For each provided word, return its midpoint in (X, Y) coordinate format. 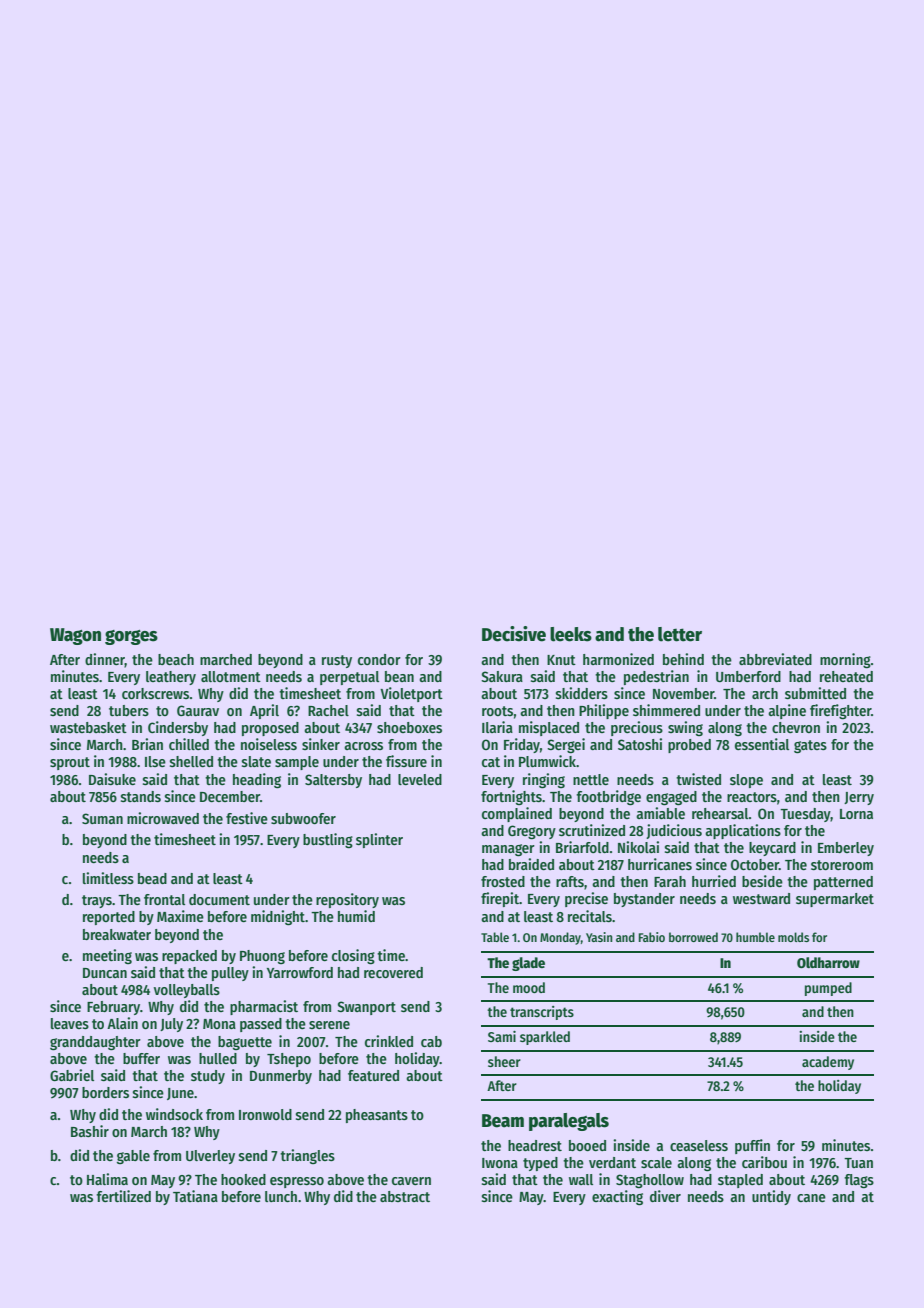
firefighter (840, 711)
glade (528, 964)
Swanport (366, 1008)
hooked (243, 1179)
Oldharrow (828, 962)
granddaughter (95, 1043)
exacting (617, 1198)
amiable (660, 813)
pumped (828, 989)
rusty (337, 661)
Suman (102, 818)
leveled (420, 779)
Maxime (180, 916)
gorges (131, 637)
